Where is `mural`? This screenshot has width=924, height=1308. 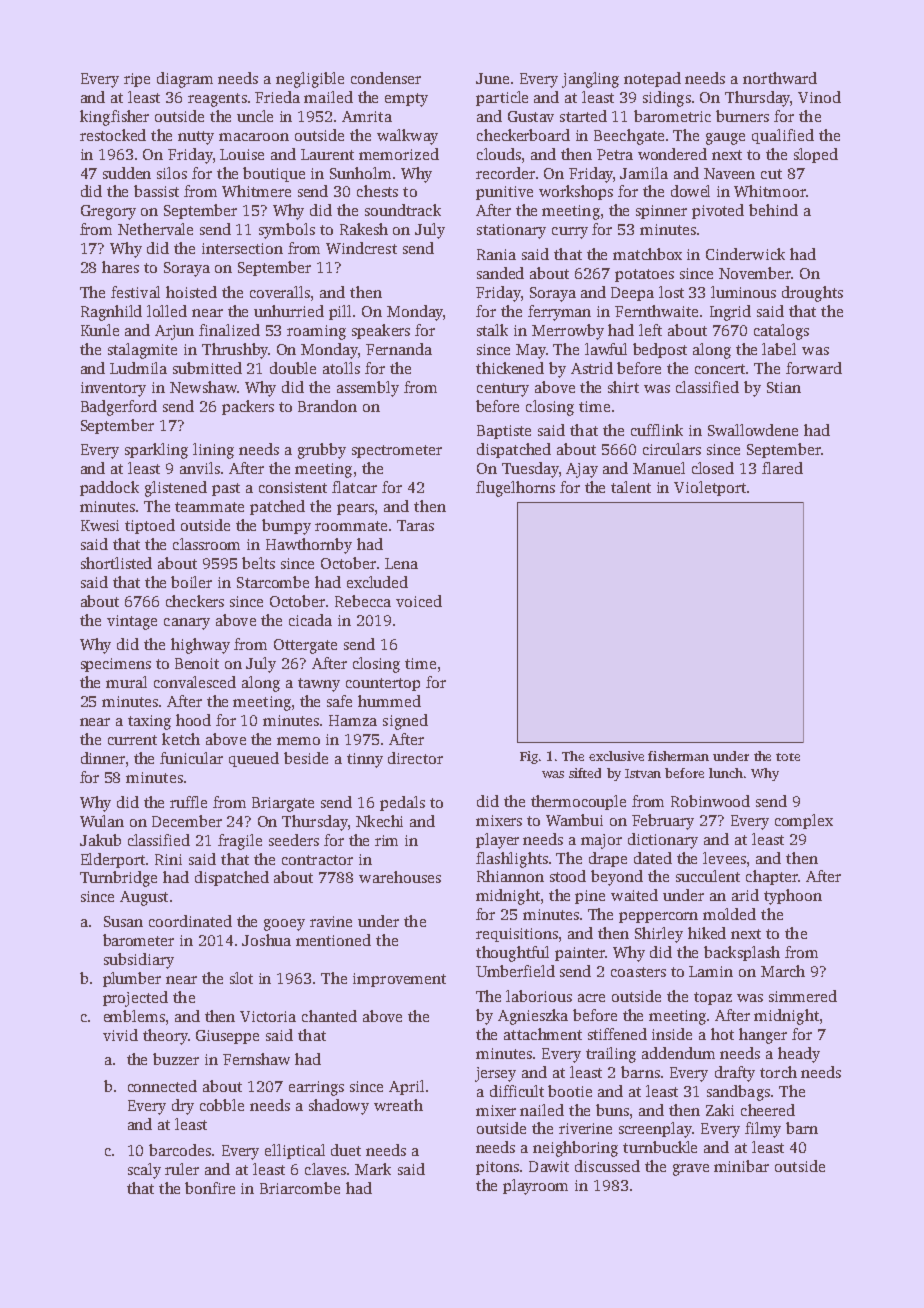
mural is located at coordinates (126, 682).
